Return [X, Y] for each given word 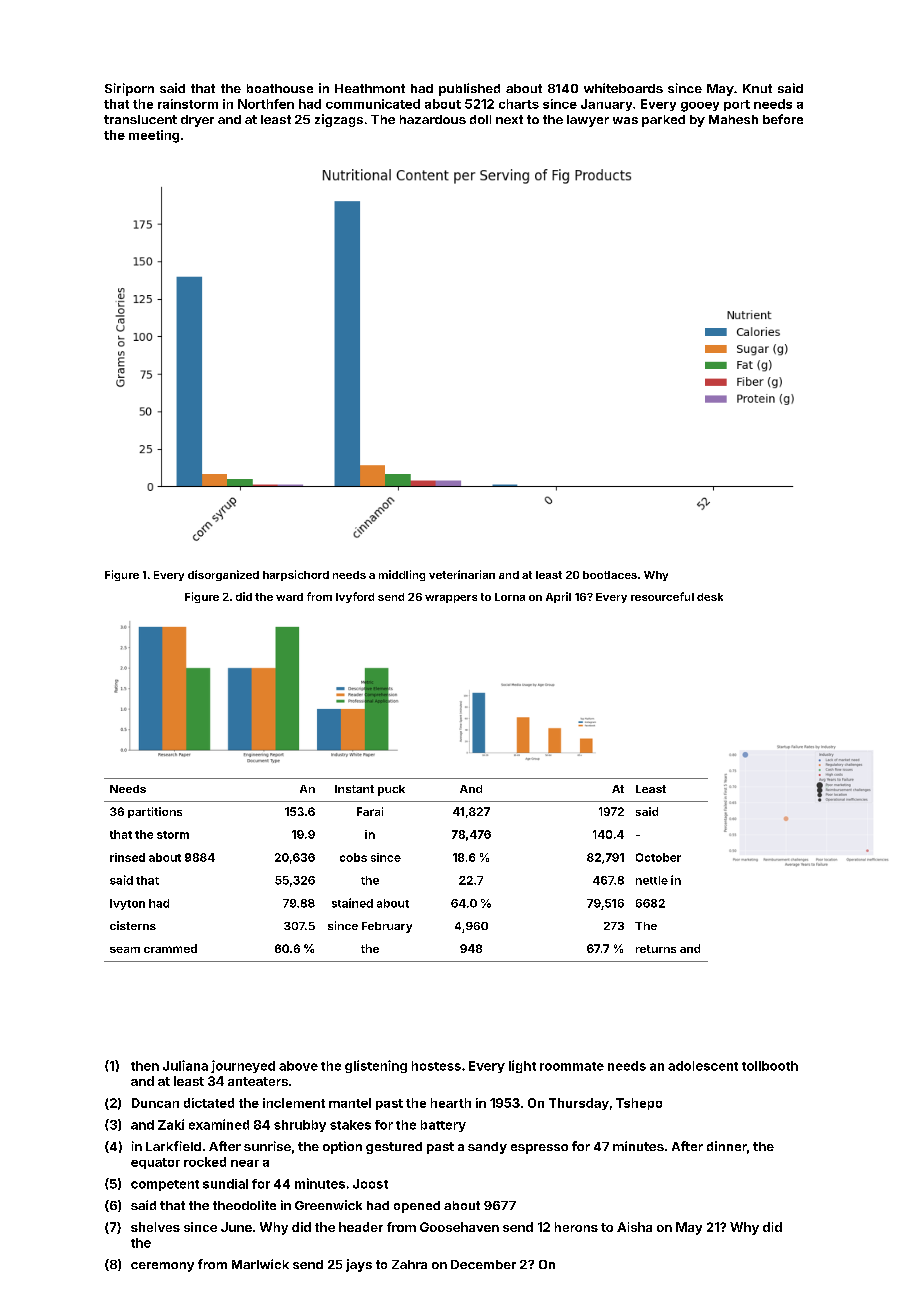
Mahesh [733, 119]
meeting [154, 136]
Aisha [634, 1227]
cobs [353, 857]
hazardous [433, 119]
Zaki [171, 1124]
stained [352, 903]
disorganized [223, 575]
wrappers [451, 599]
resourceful [662, 596]
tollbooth [770, 1066]
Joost [370, 1184]
